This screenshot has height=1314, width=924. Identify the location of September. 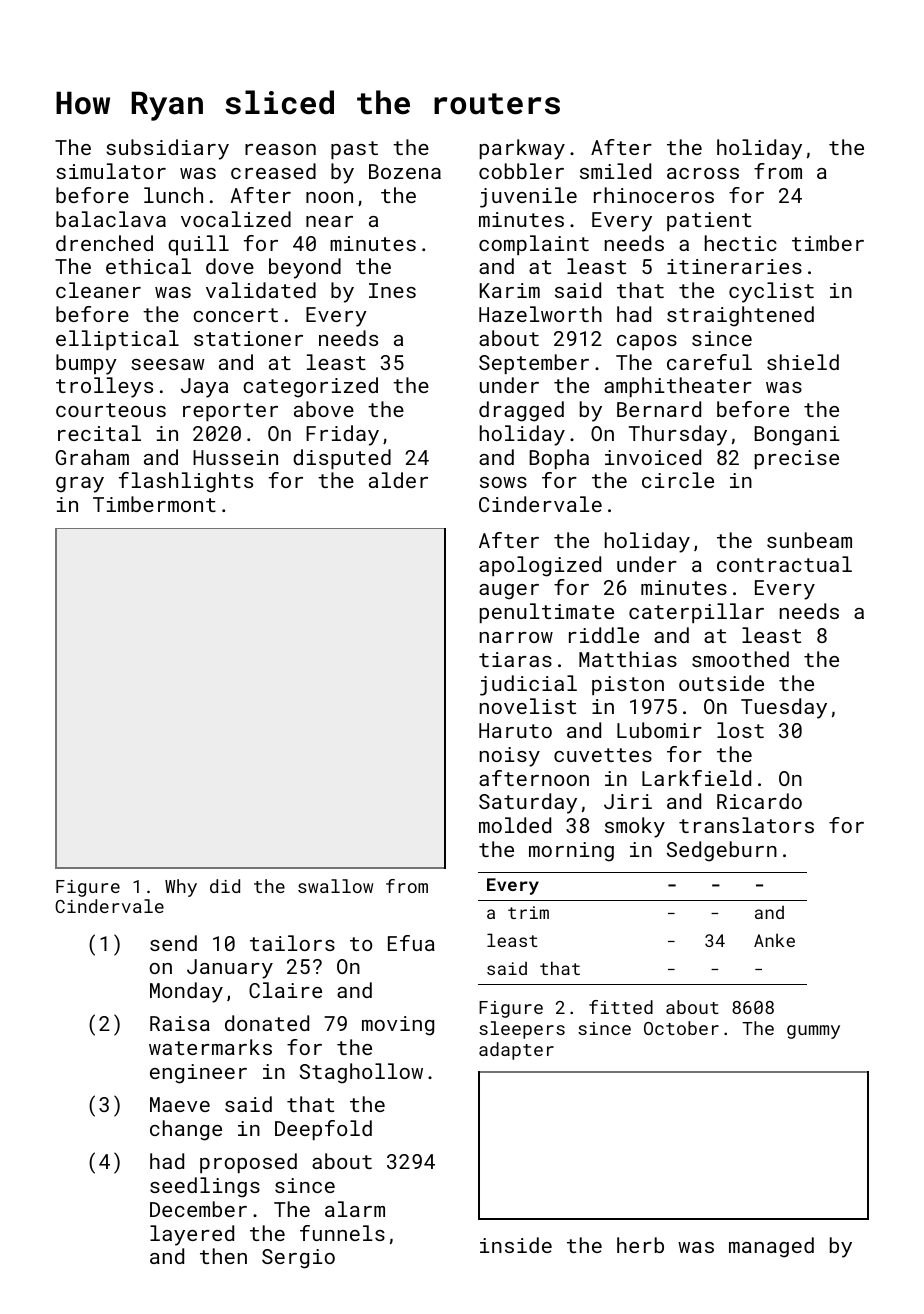
(534, 364).
